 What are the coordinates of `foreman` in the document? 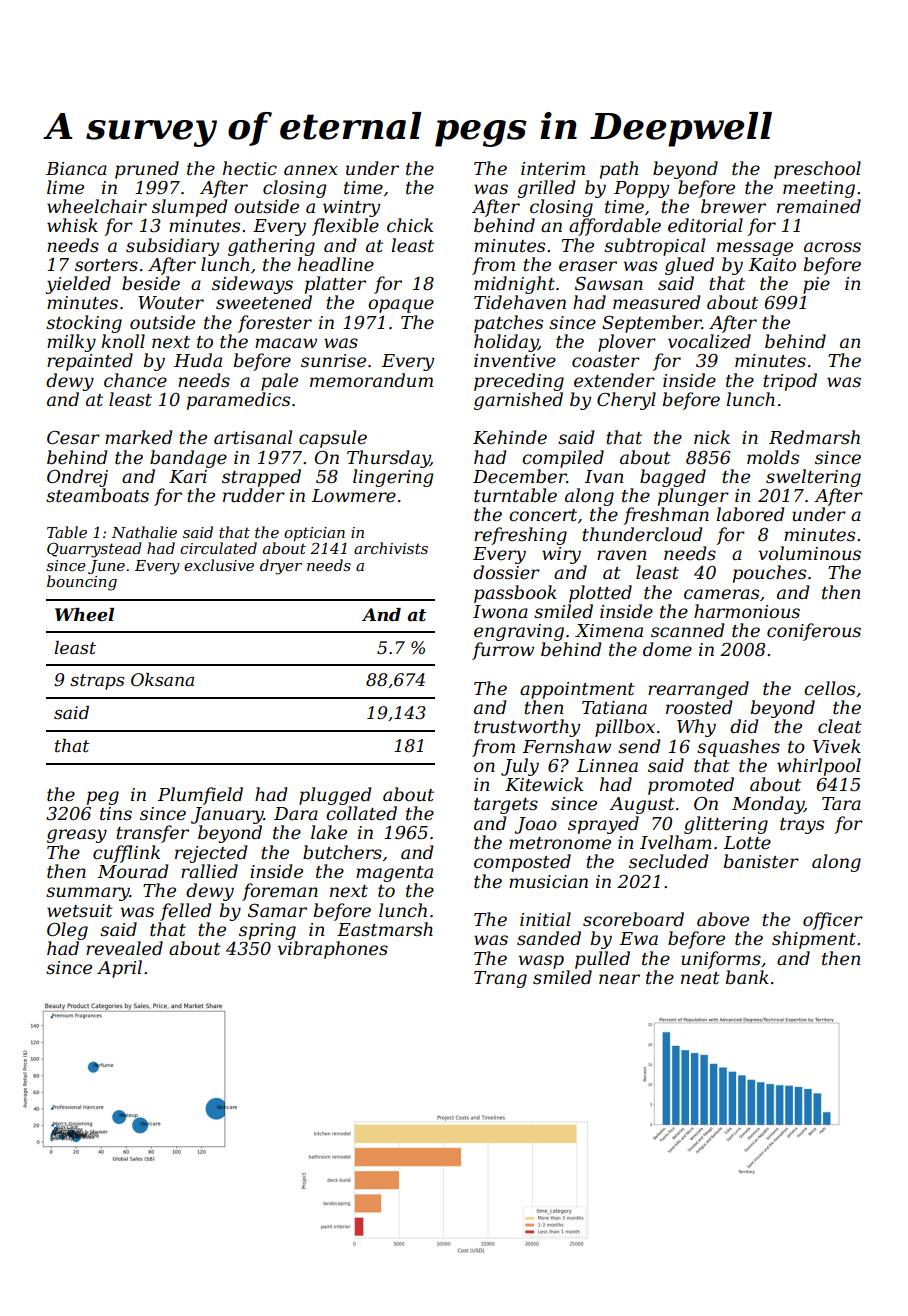 It's located at (280, 892).
